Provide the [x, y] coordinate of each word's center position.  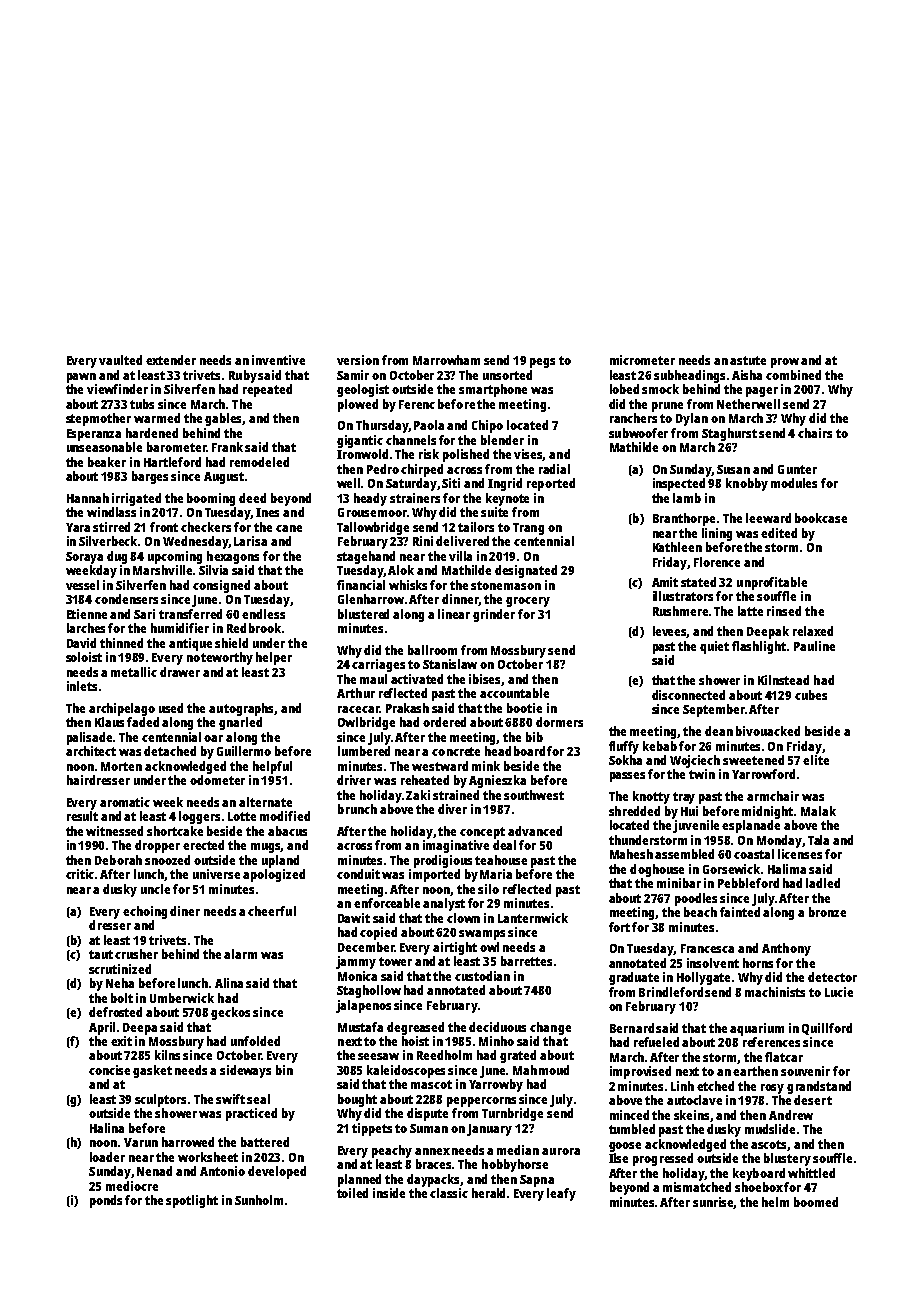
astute [748, 360]
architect [91, 751]
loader [107, 1157]
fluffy [624, 747]
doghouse [657, 870]
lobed [624, 389]
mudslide [770, 1129]
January [489, 1130]
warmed [157, 418]
